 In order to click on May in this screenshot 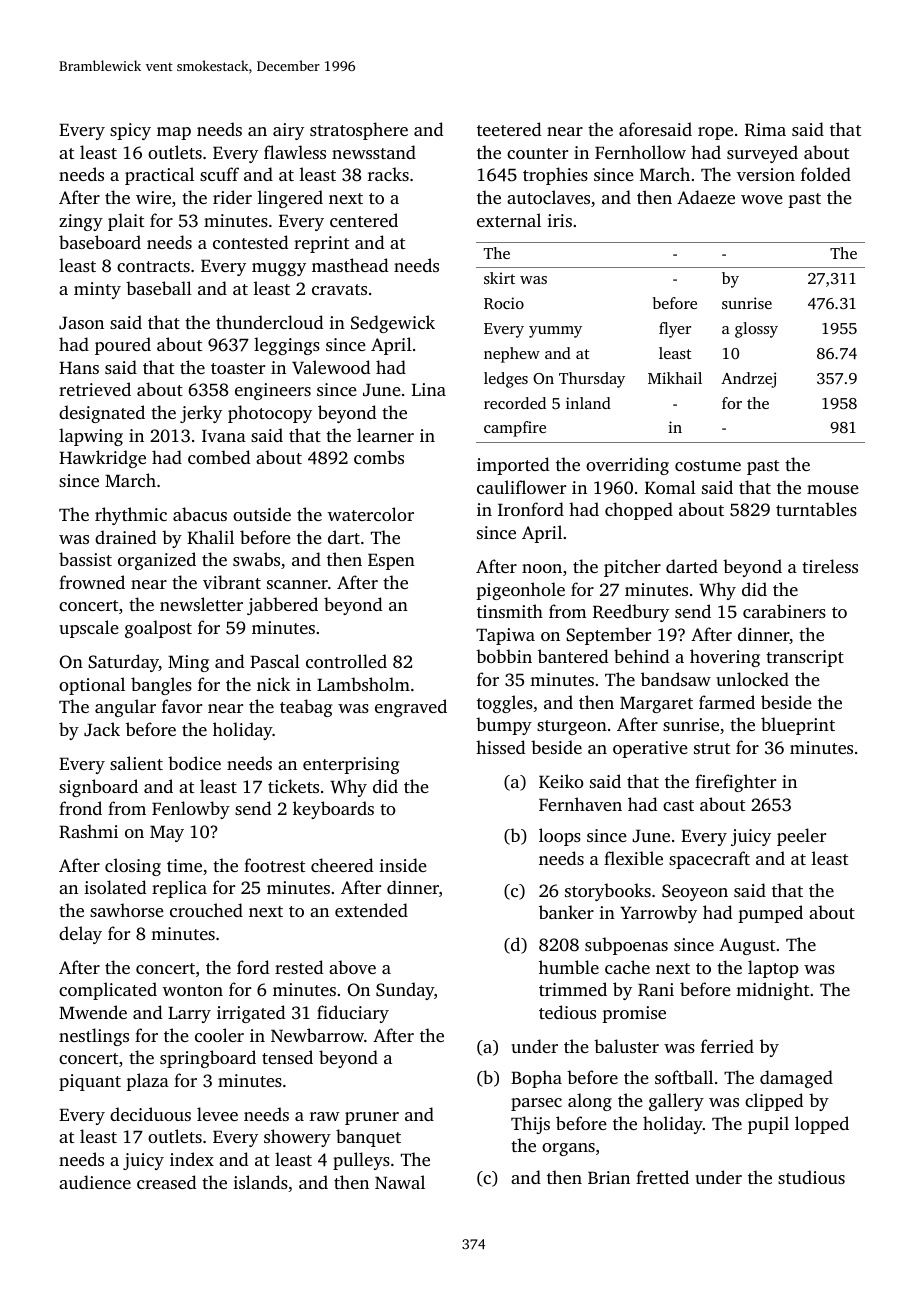, I will do `click(167, 833)`.
